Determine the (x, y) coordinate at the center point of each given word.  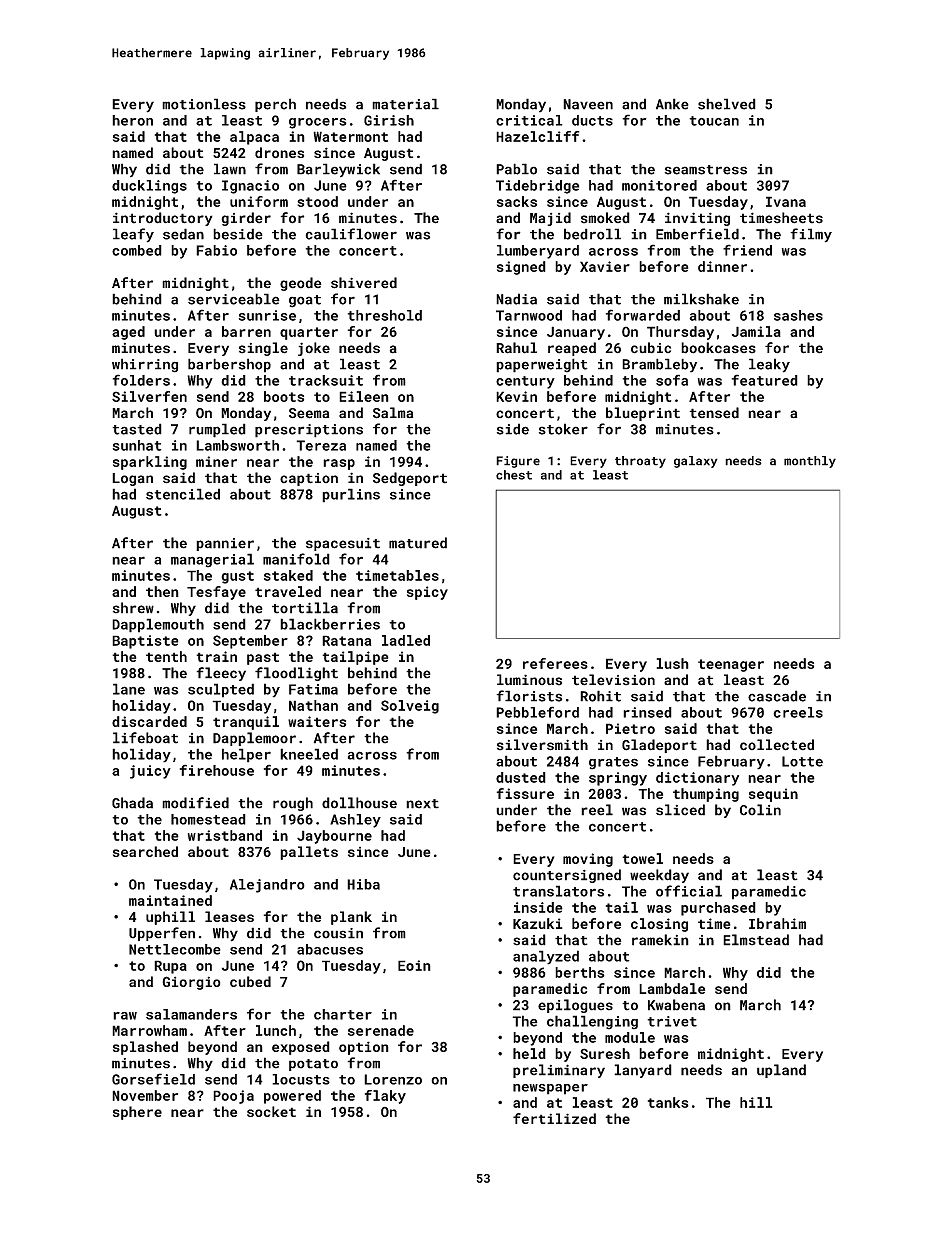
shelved (727, 104)
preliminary (559, 1071)
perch (275, 105)
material (405, 104)
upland (781, 1071)
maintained (170, 900)
